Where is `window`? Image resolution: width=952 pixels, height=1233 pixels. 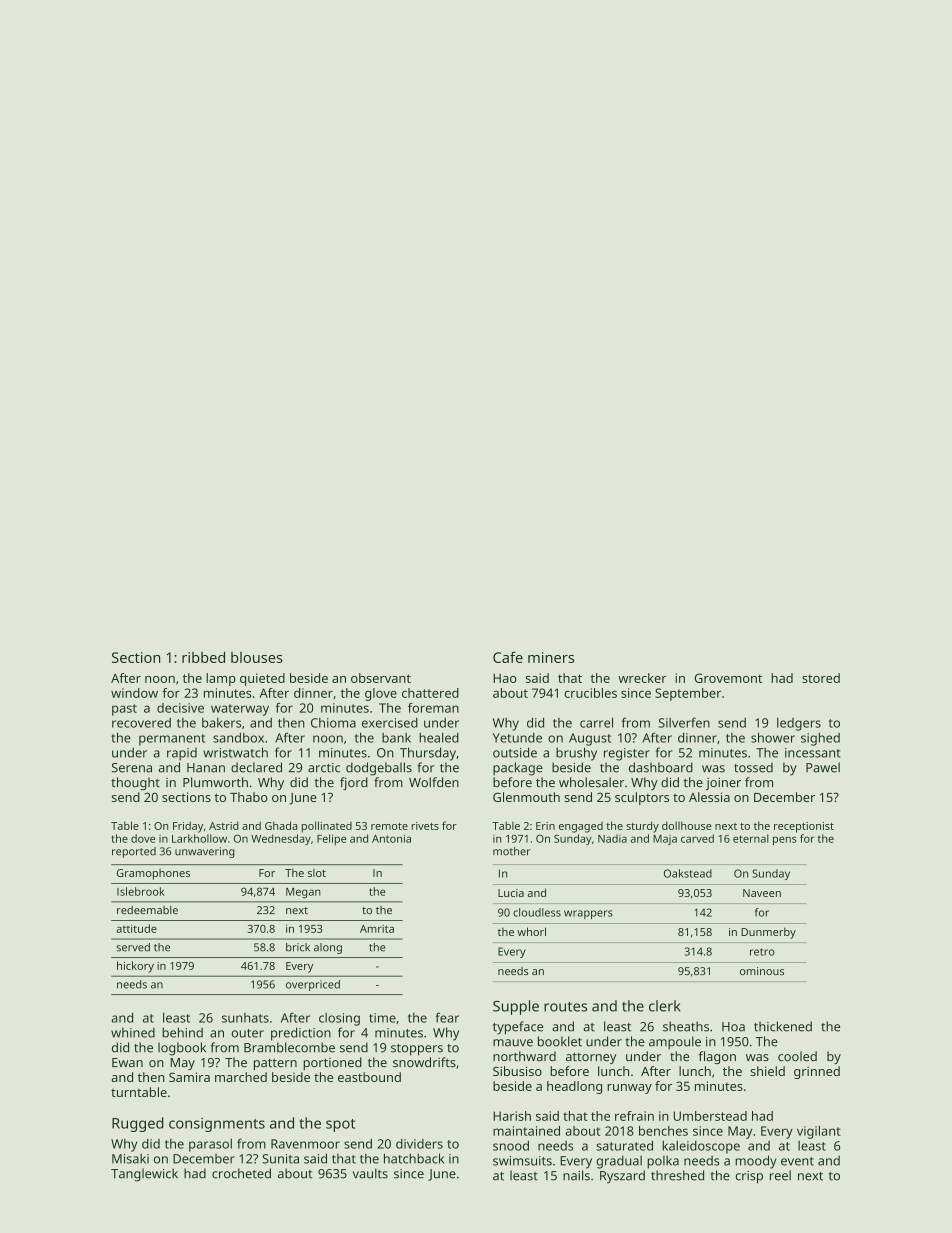 window is located at coordinates (134, 693).
